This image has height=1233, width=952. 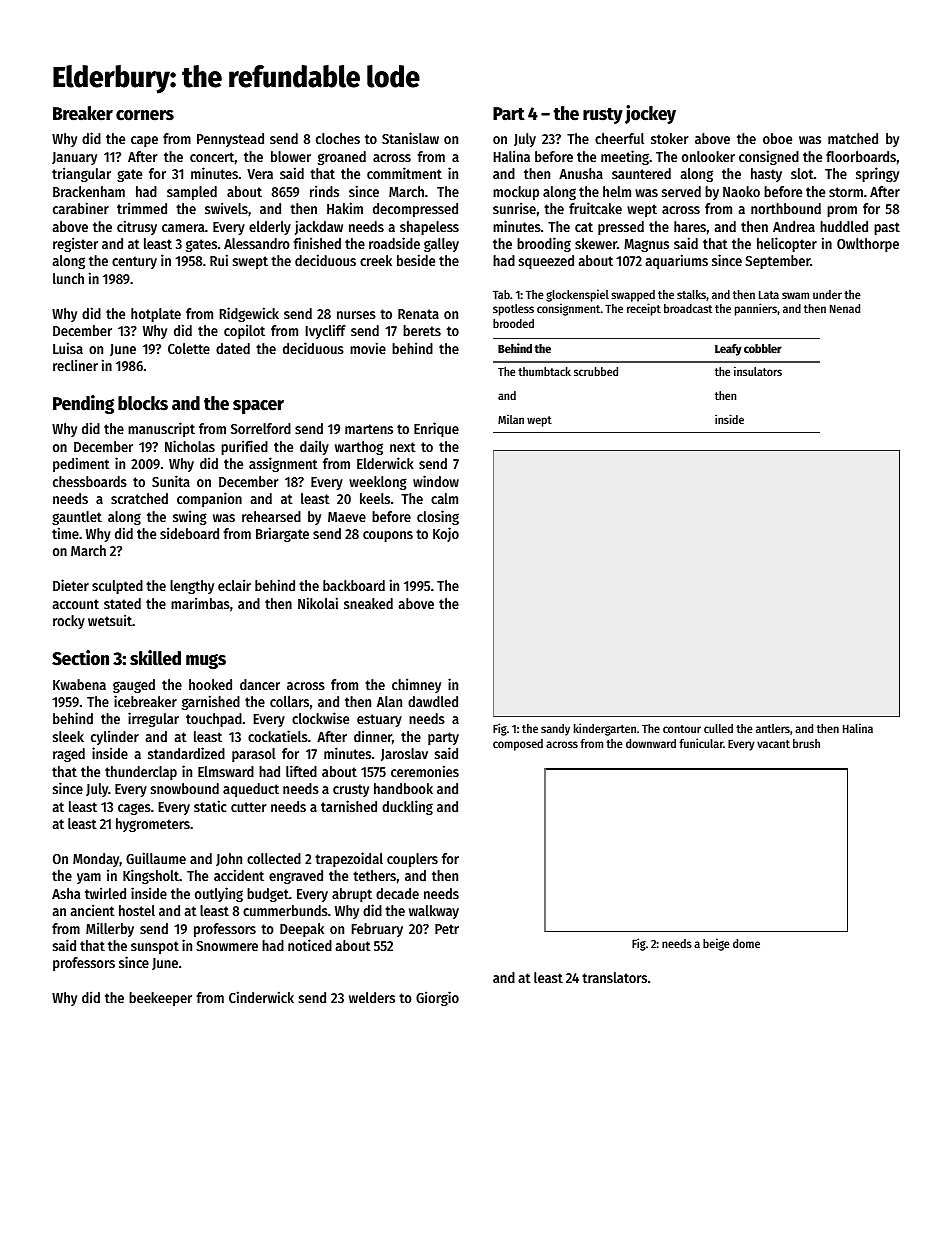 I want to click on jockey, so click(x=650, y=114).
